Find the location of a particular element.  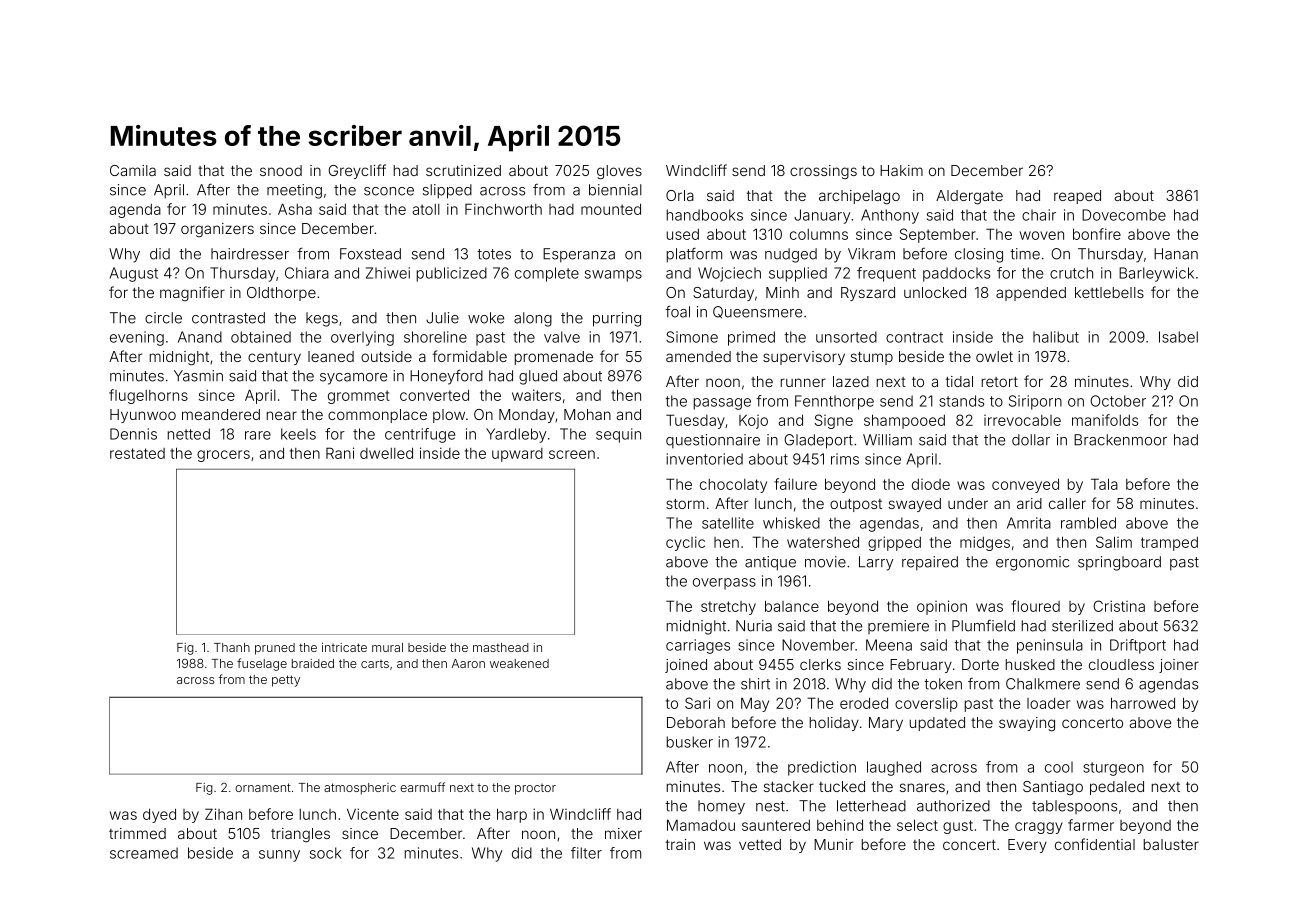

Finchworth is located at coordinates (503, 209).
